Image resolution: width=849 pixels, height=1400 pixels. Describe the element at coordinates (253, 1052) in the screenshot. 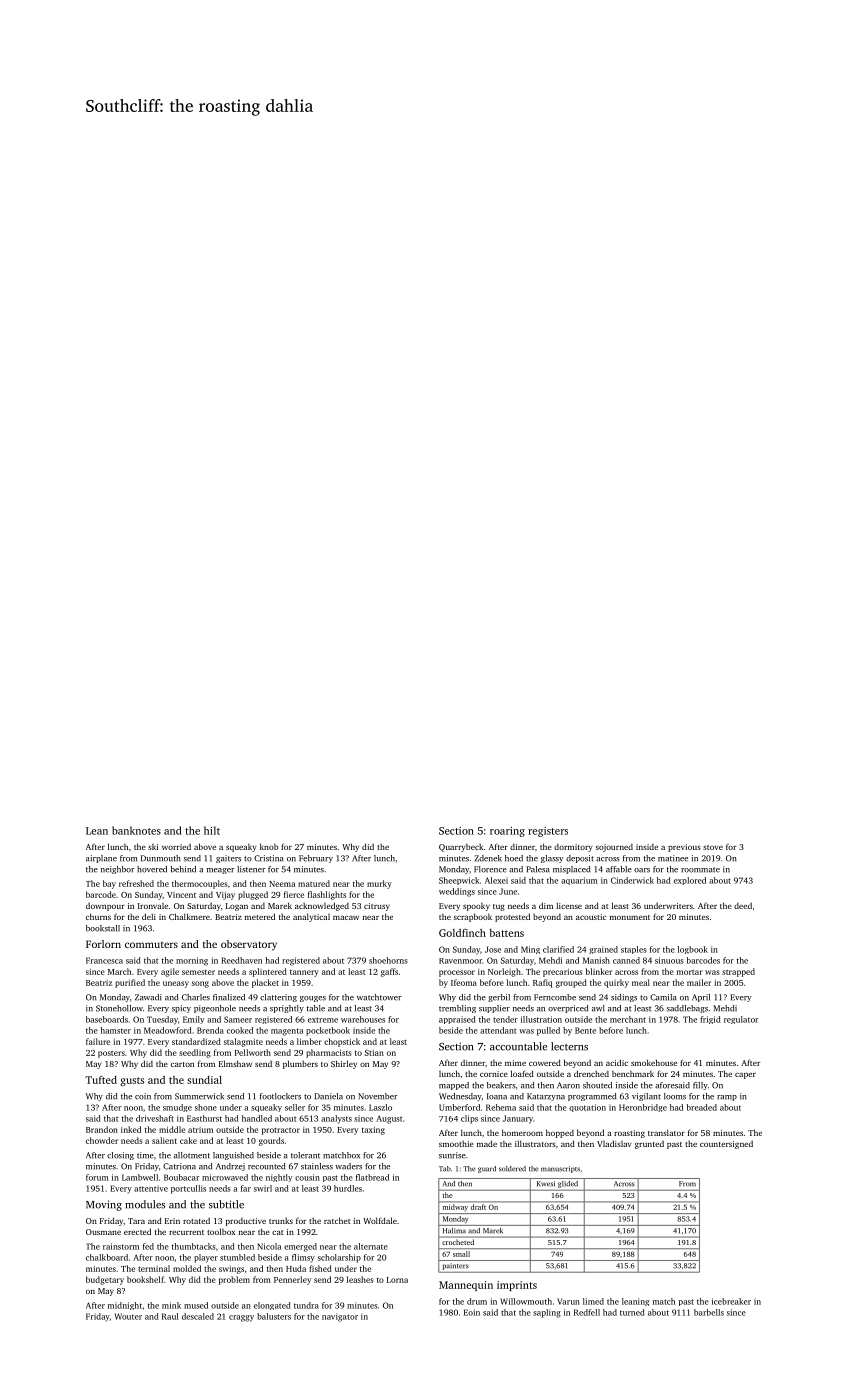

I see `Pellworth` at that location.
